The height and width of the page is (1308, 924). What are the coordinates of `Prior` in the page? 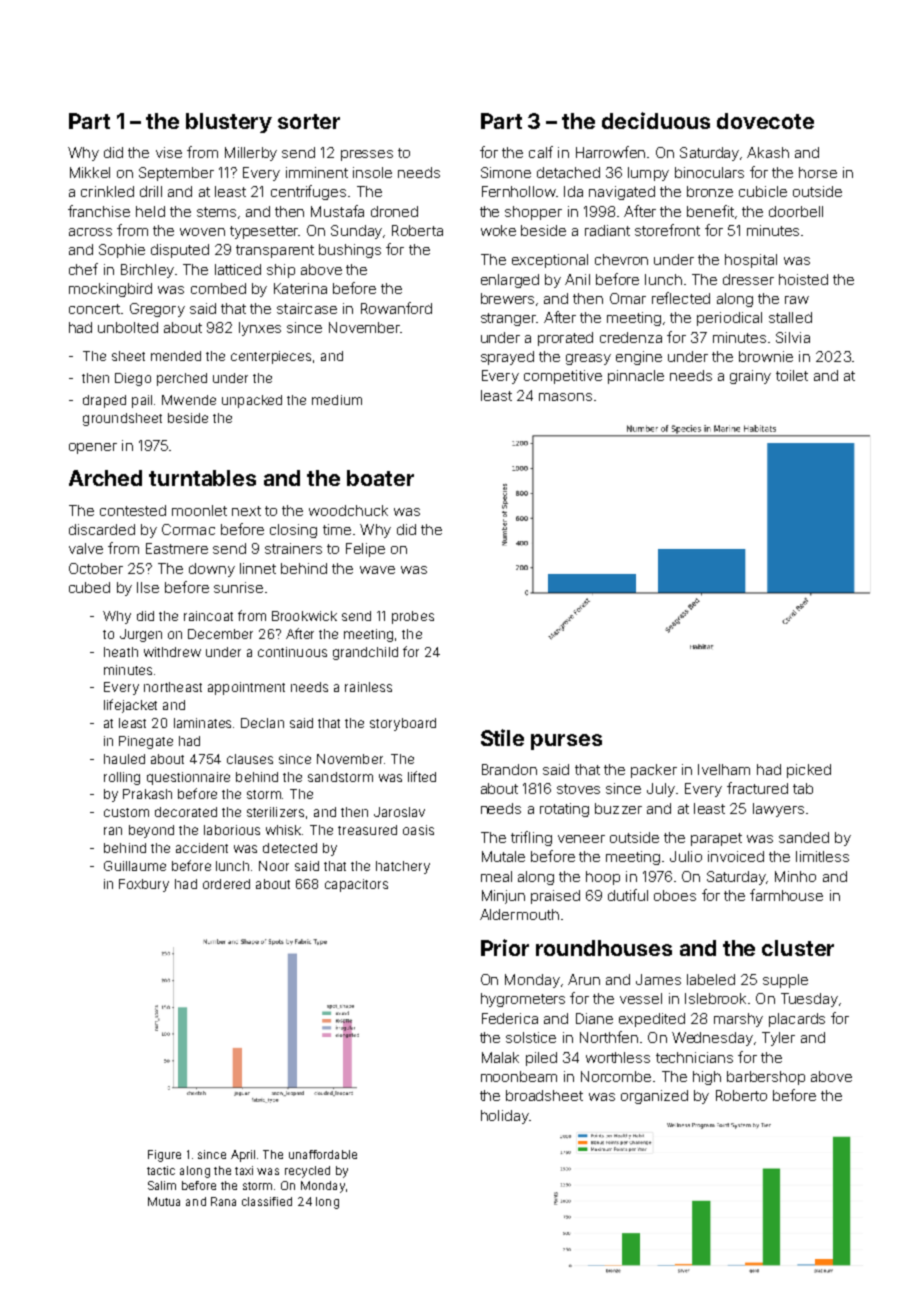 It's located at (505, 947).
